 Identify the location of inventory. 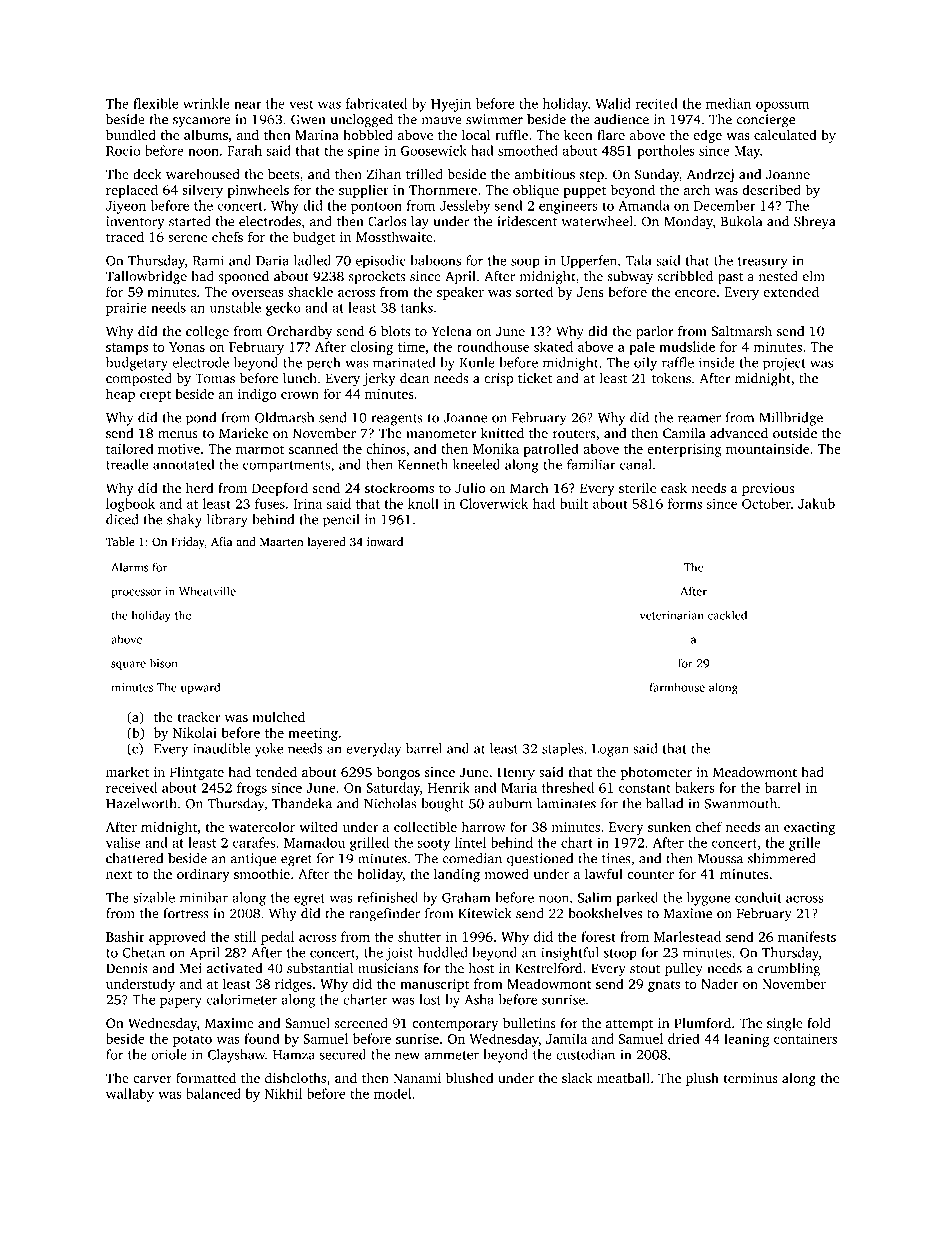
(135, 223).
